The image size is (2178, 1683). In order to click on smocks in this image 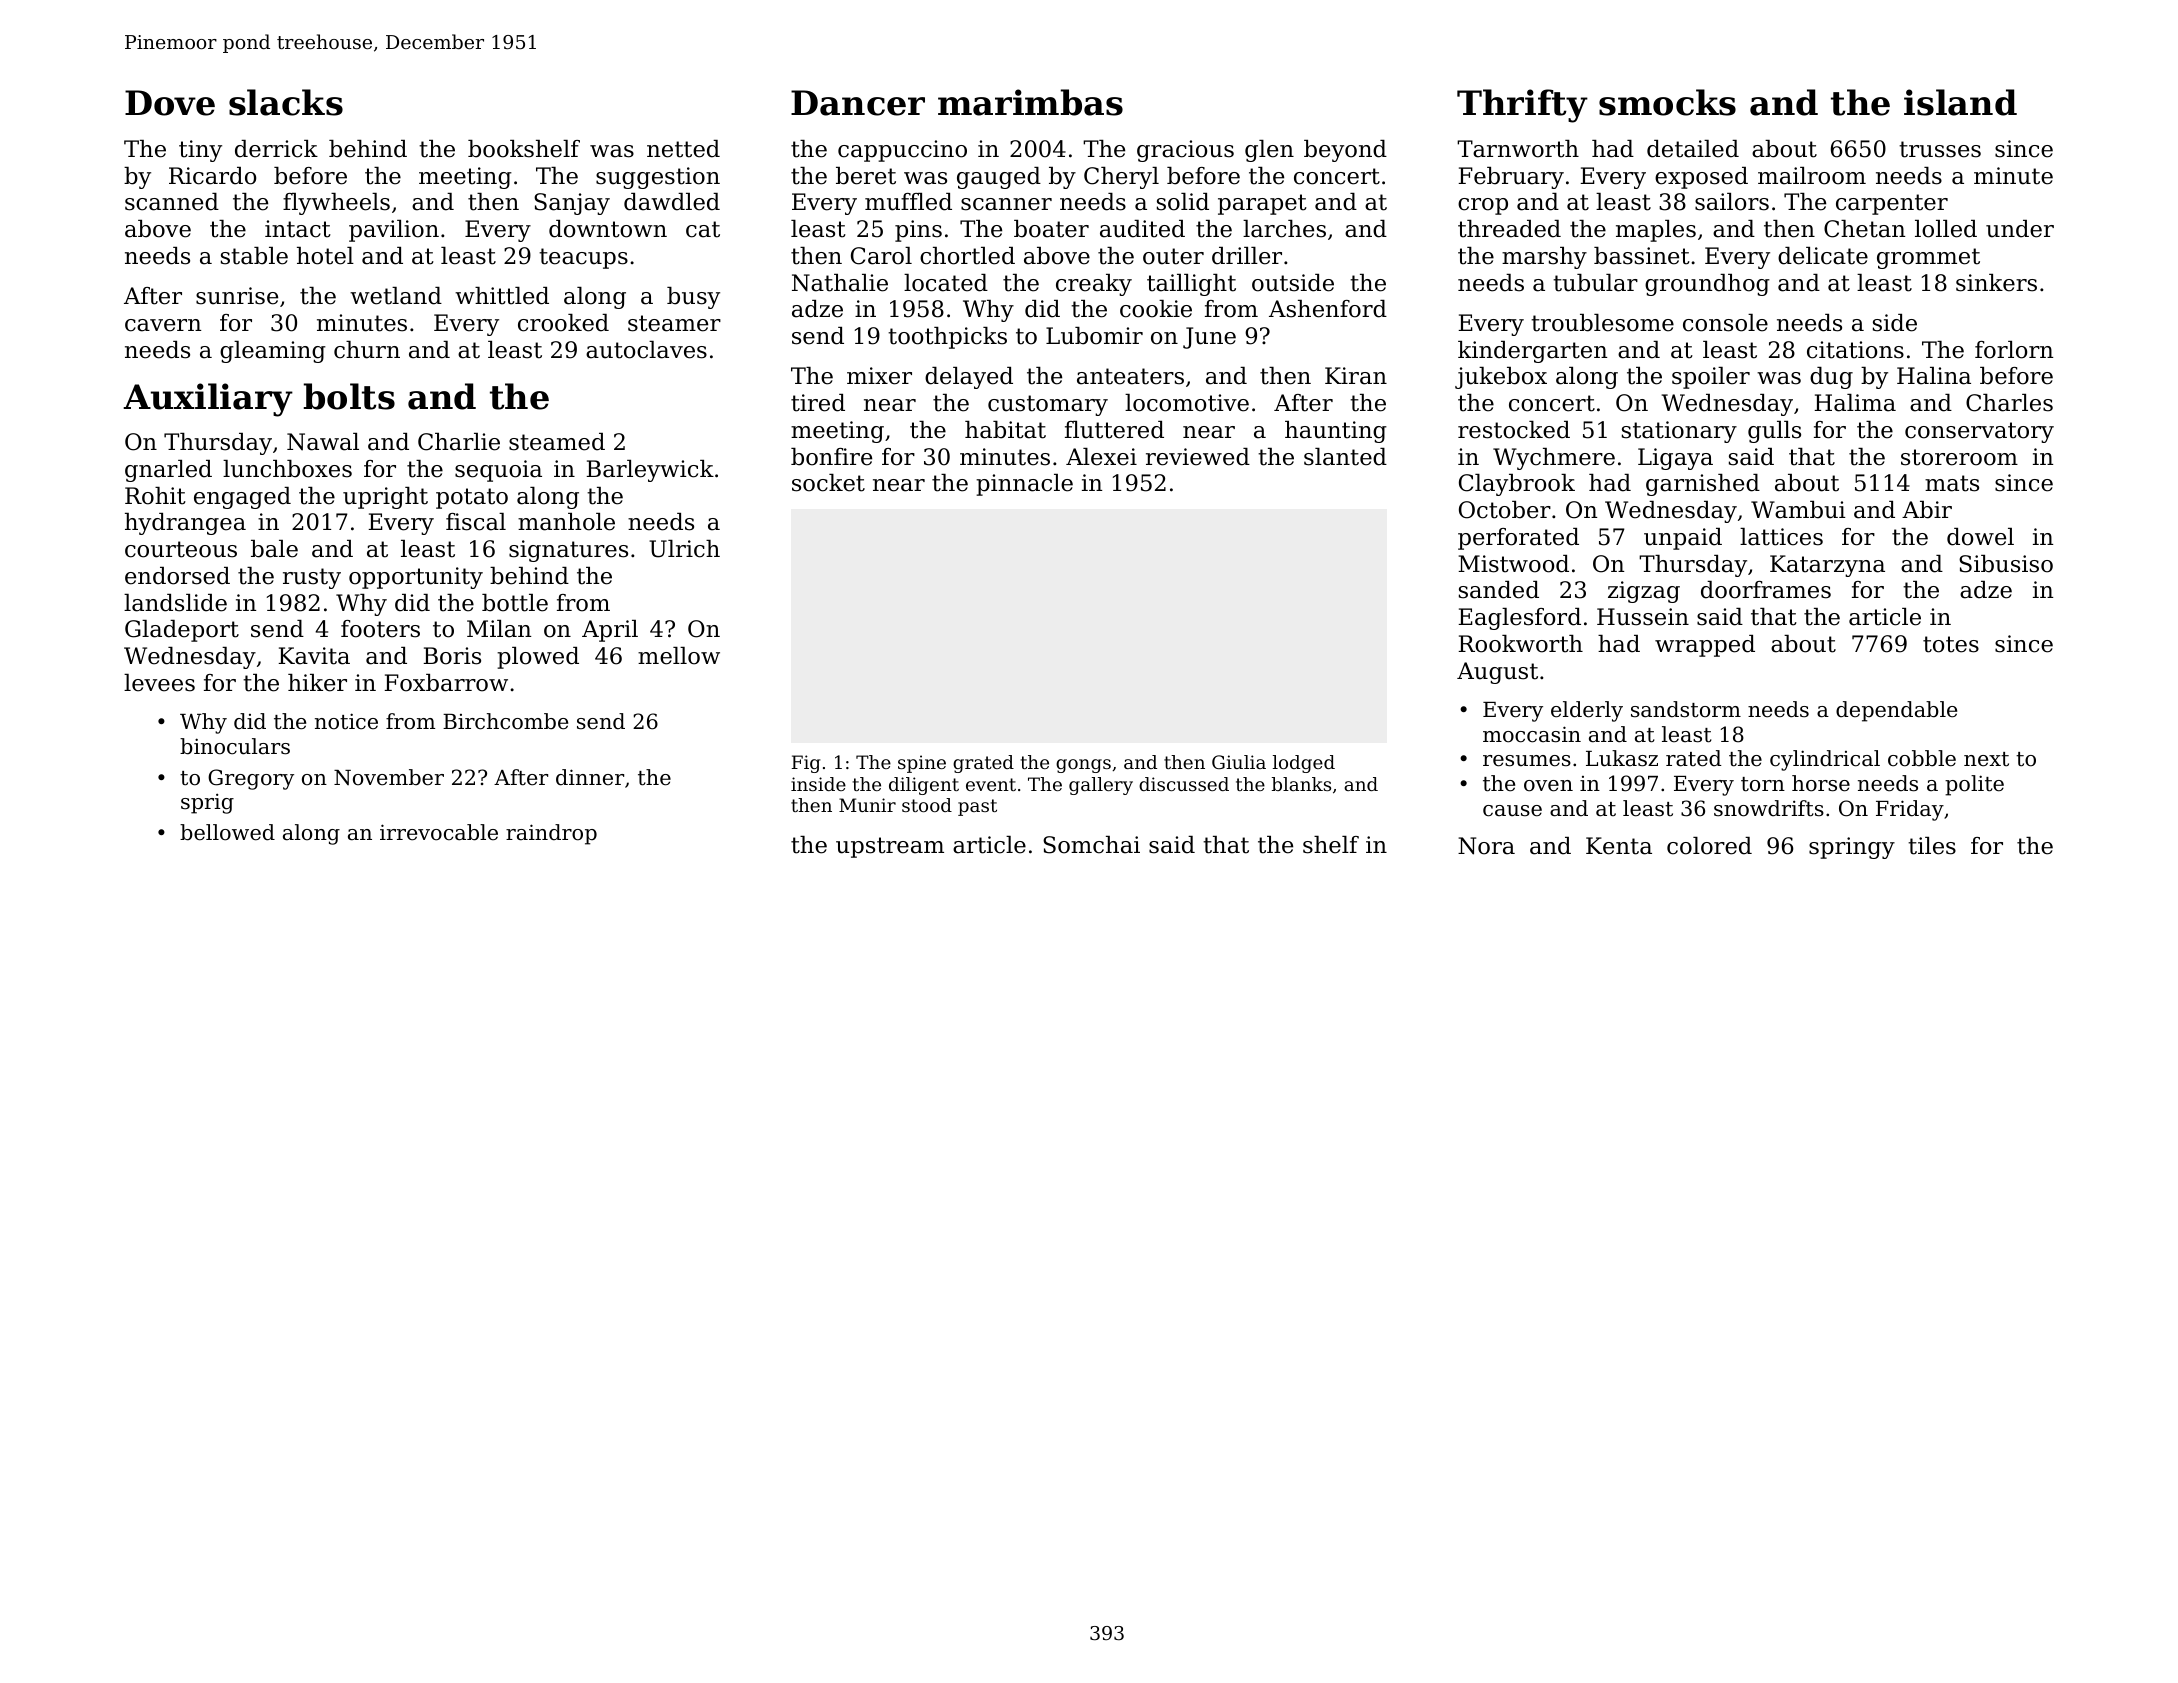, I will do `click(1667, 102)`.
